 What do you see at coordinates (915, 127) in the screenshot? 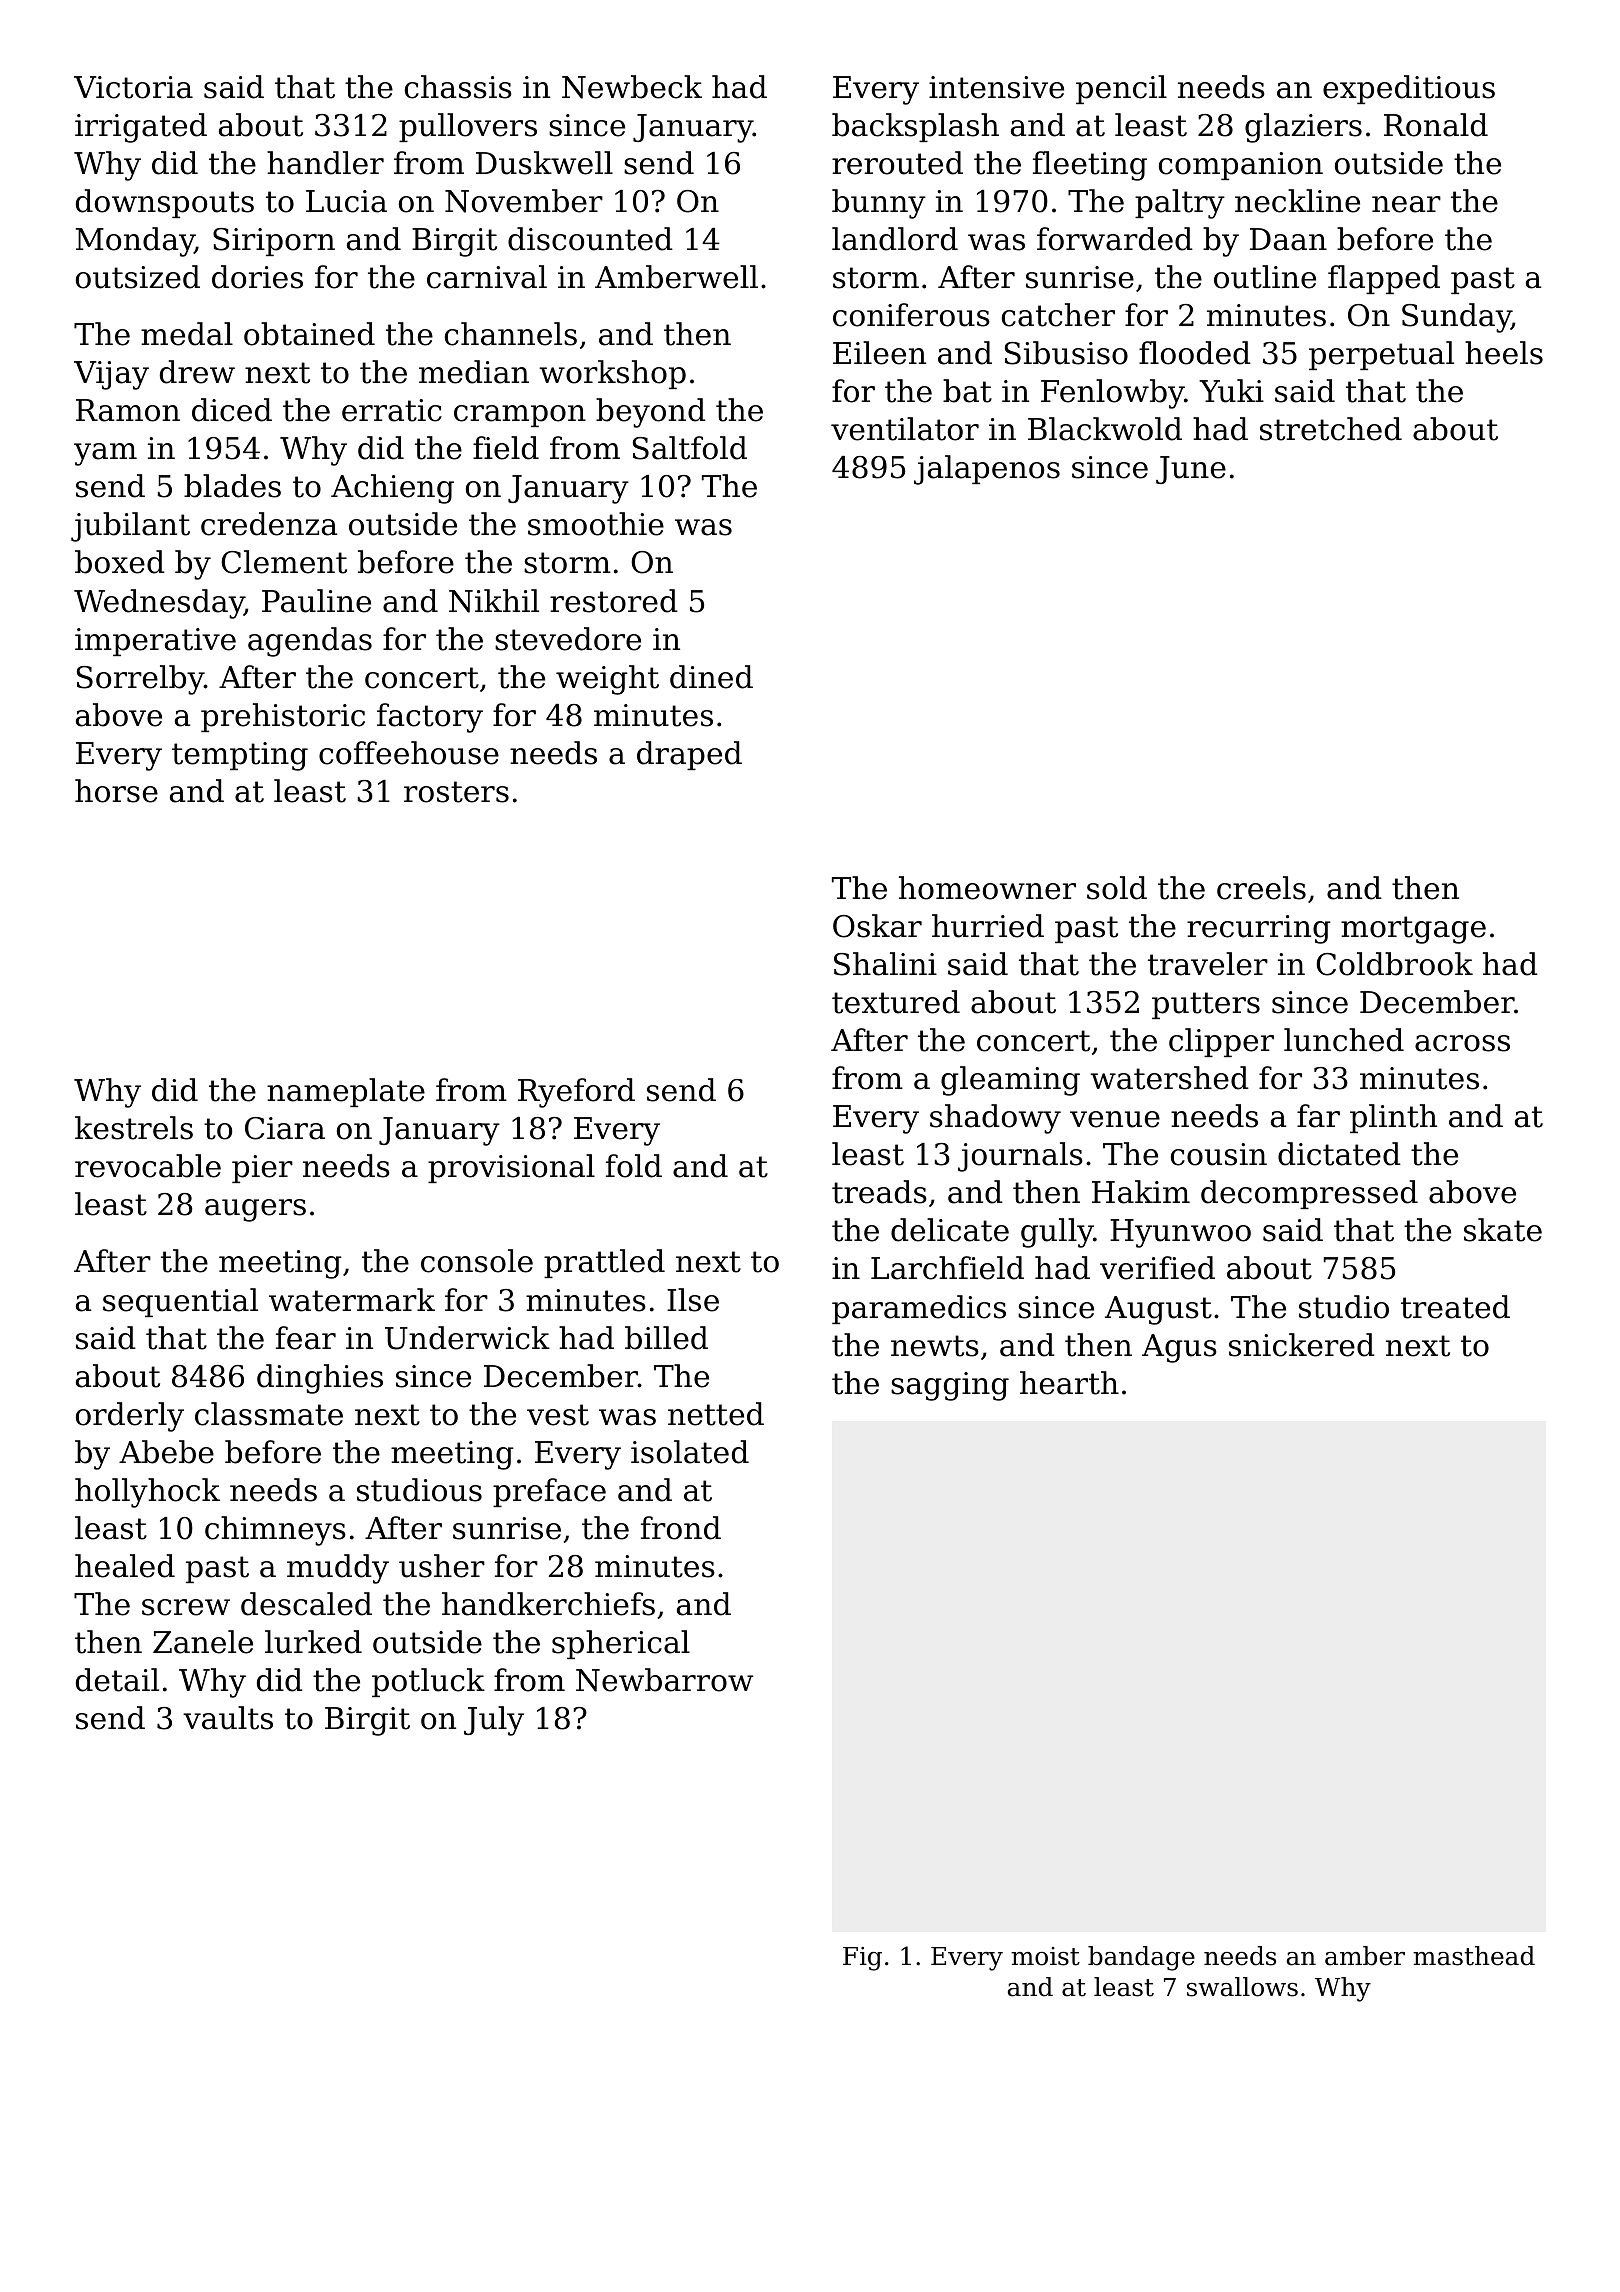
I see `backsplash` at bounding box center [915, 127].
